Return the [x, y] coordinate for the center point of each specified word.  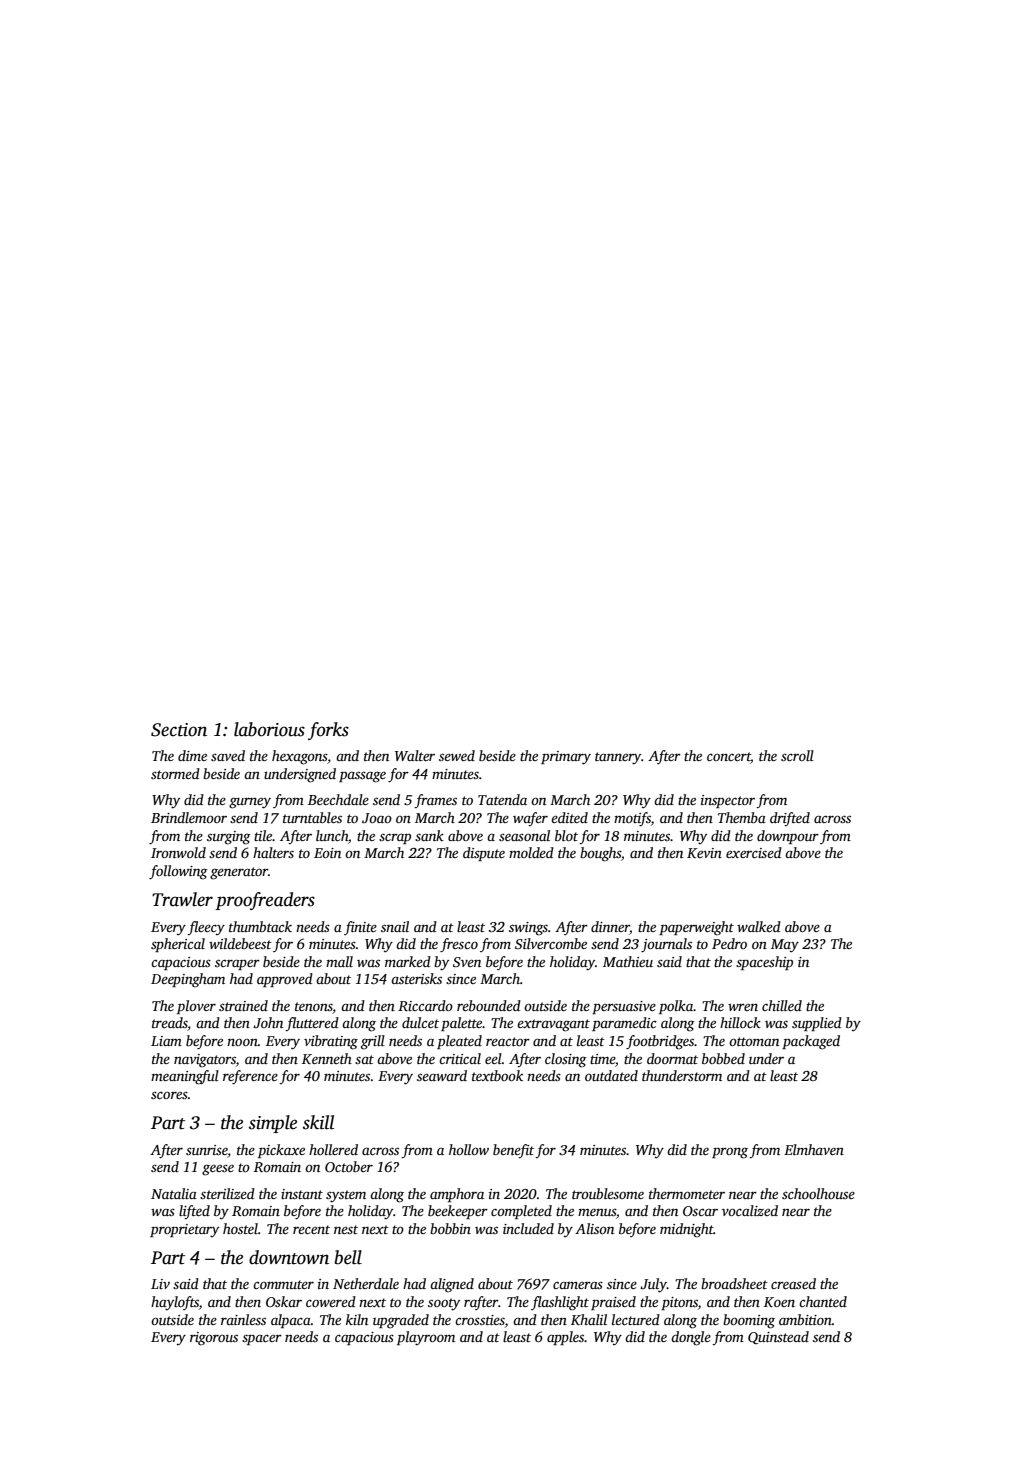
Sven [467, 962]
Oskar [284, 1301]
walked [759, 926]
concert [729, 758]
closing [566, 1060]
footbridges [660, 1042]
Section [179, 730]
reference [250, 1077]
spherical [178, 945]
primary [566, 758]
